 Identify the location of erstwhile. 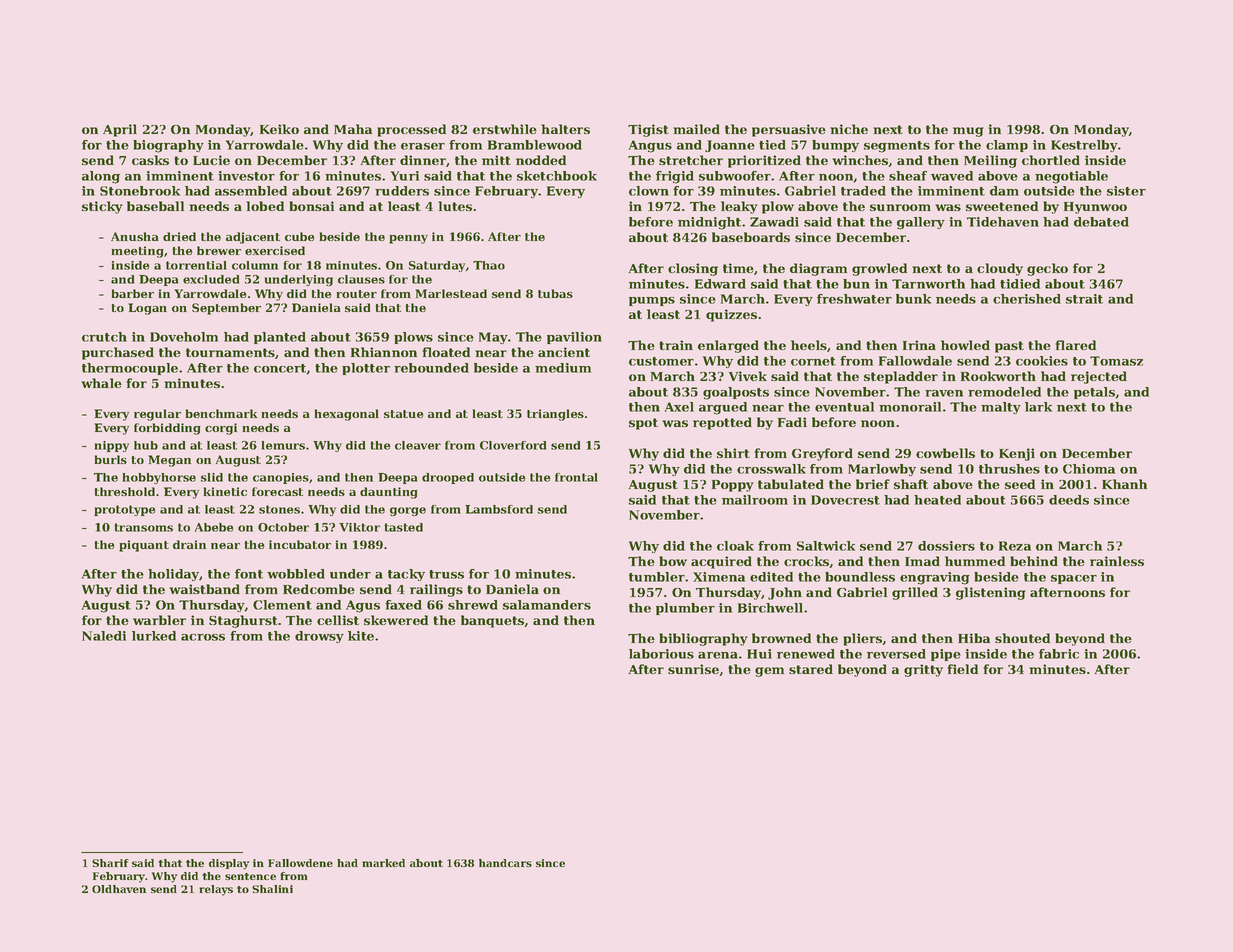
(505, 129).
